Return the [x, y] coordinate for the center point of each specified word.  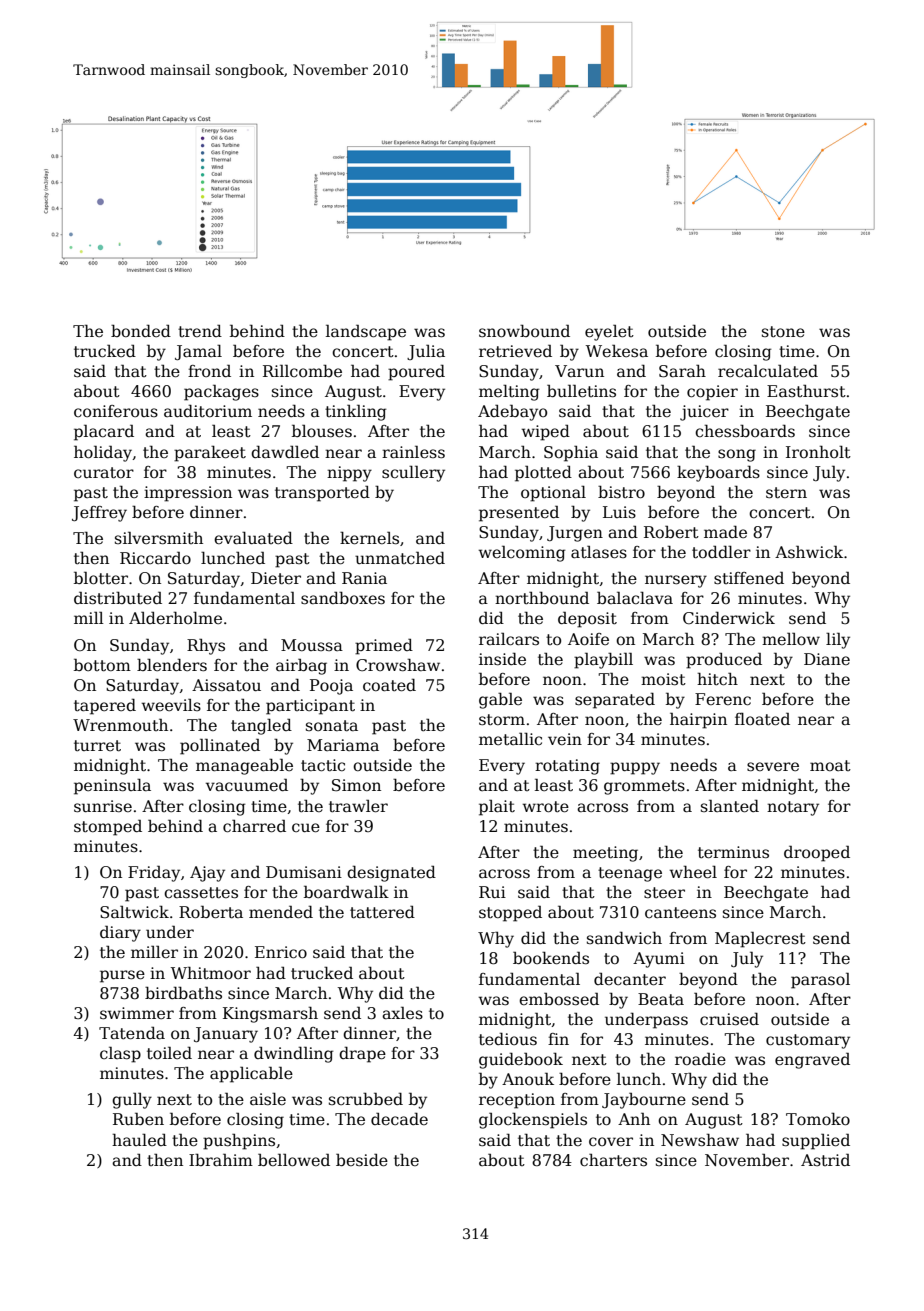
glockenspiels [533, 1120]
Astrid [825, 1159]
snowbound [524, 331]
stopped [510, 913]
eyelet [609, 332]
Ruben [138, 1119]
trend [200, 330]
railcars [509, 639]
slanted [730, 806]
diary [120, 933]
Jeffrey [99, 514]
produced [724, 660]
